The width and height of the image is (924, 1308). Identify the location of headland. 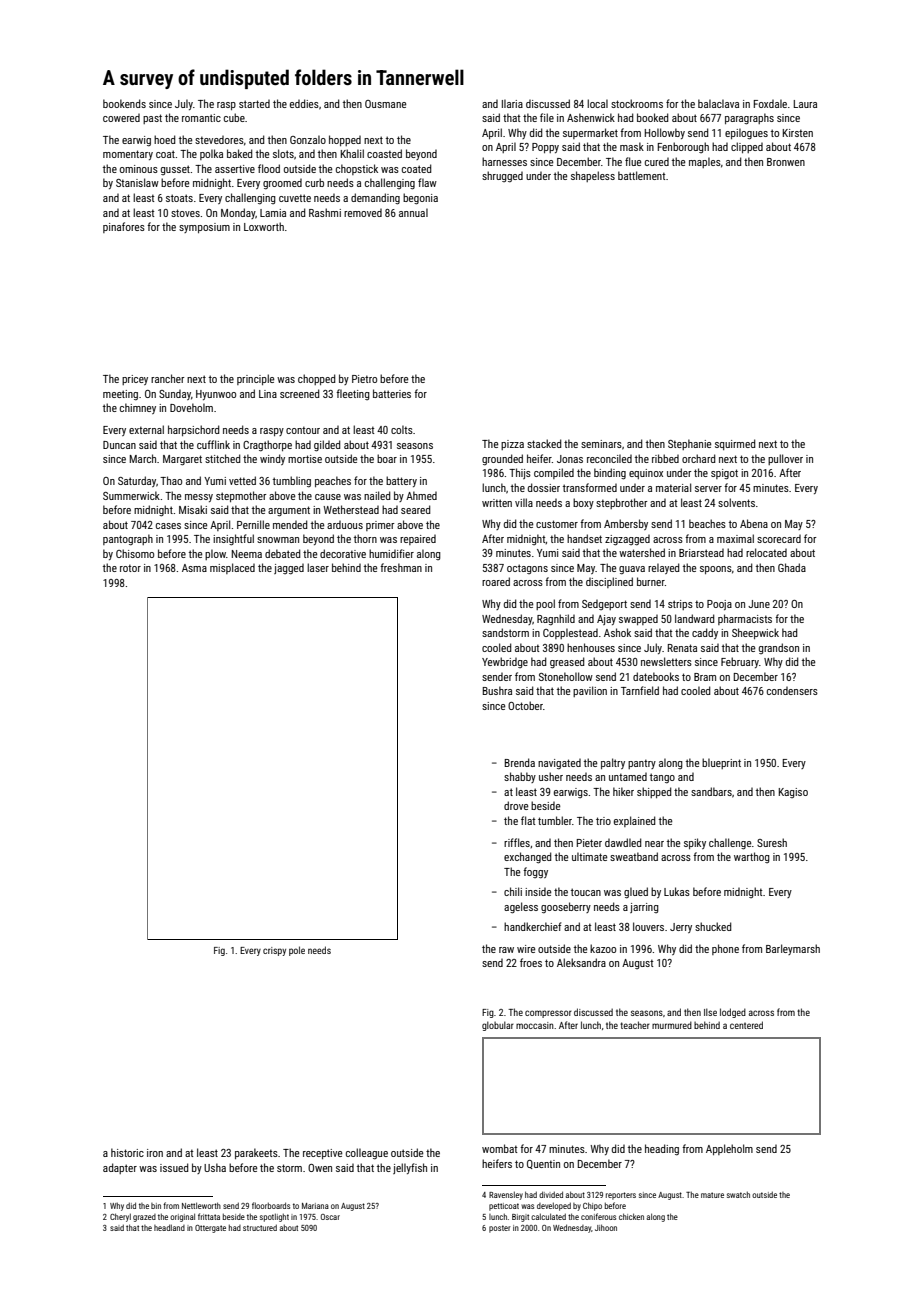
(169, 1227).
